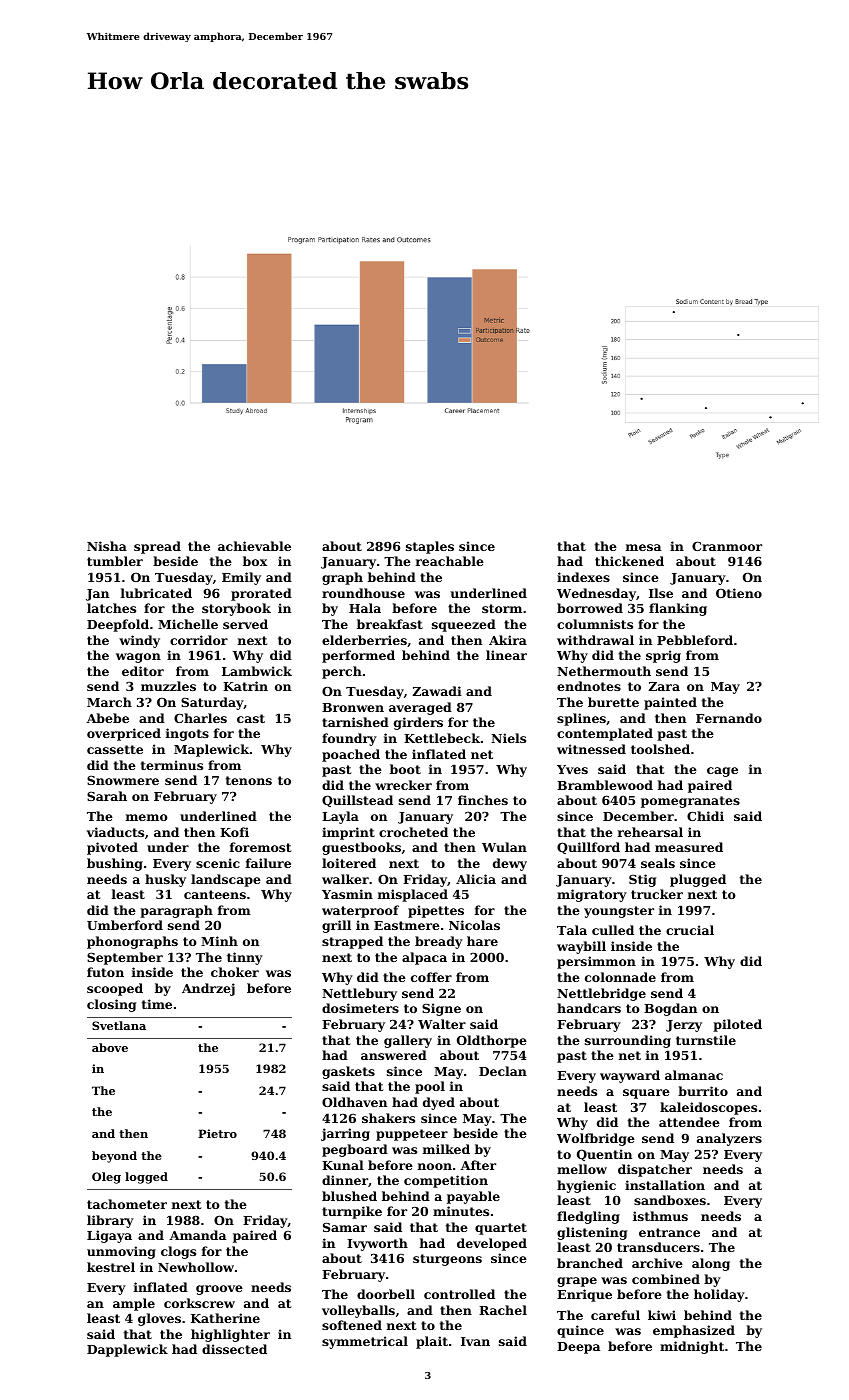 The width and height of the screenshot is (849, 1400). What do you see at coordinates (234, 1349) in the screenshot?
I see `dissected` at bounding box center [234, 1349].
